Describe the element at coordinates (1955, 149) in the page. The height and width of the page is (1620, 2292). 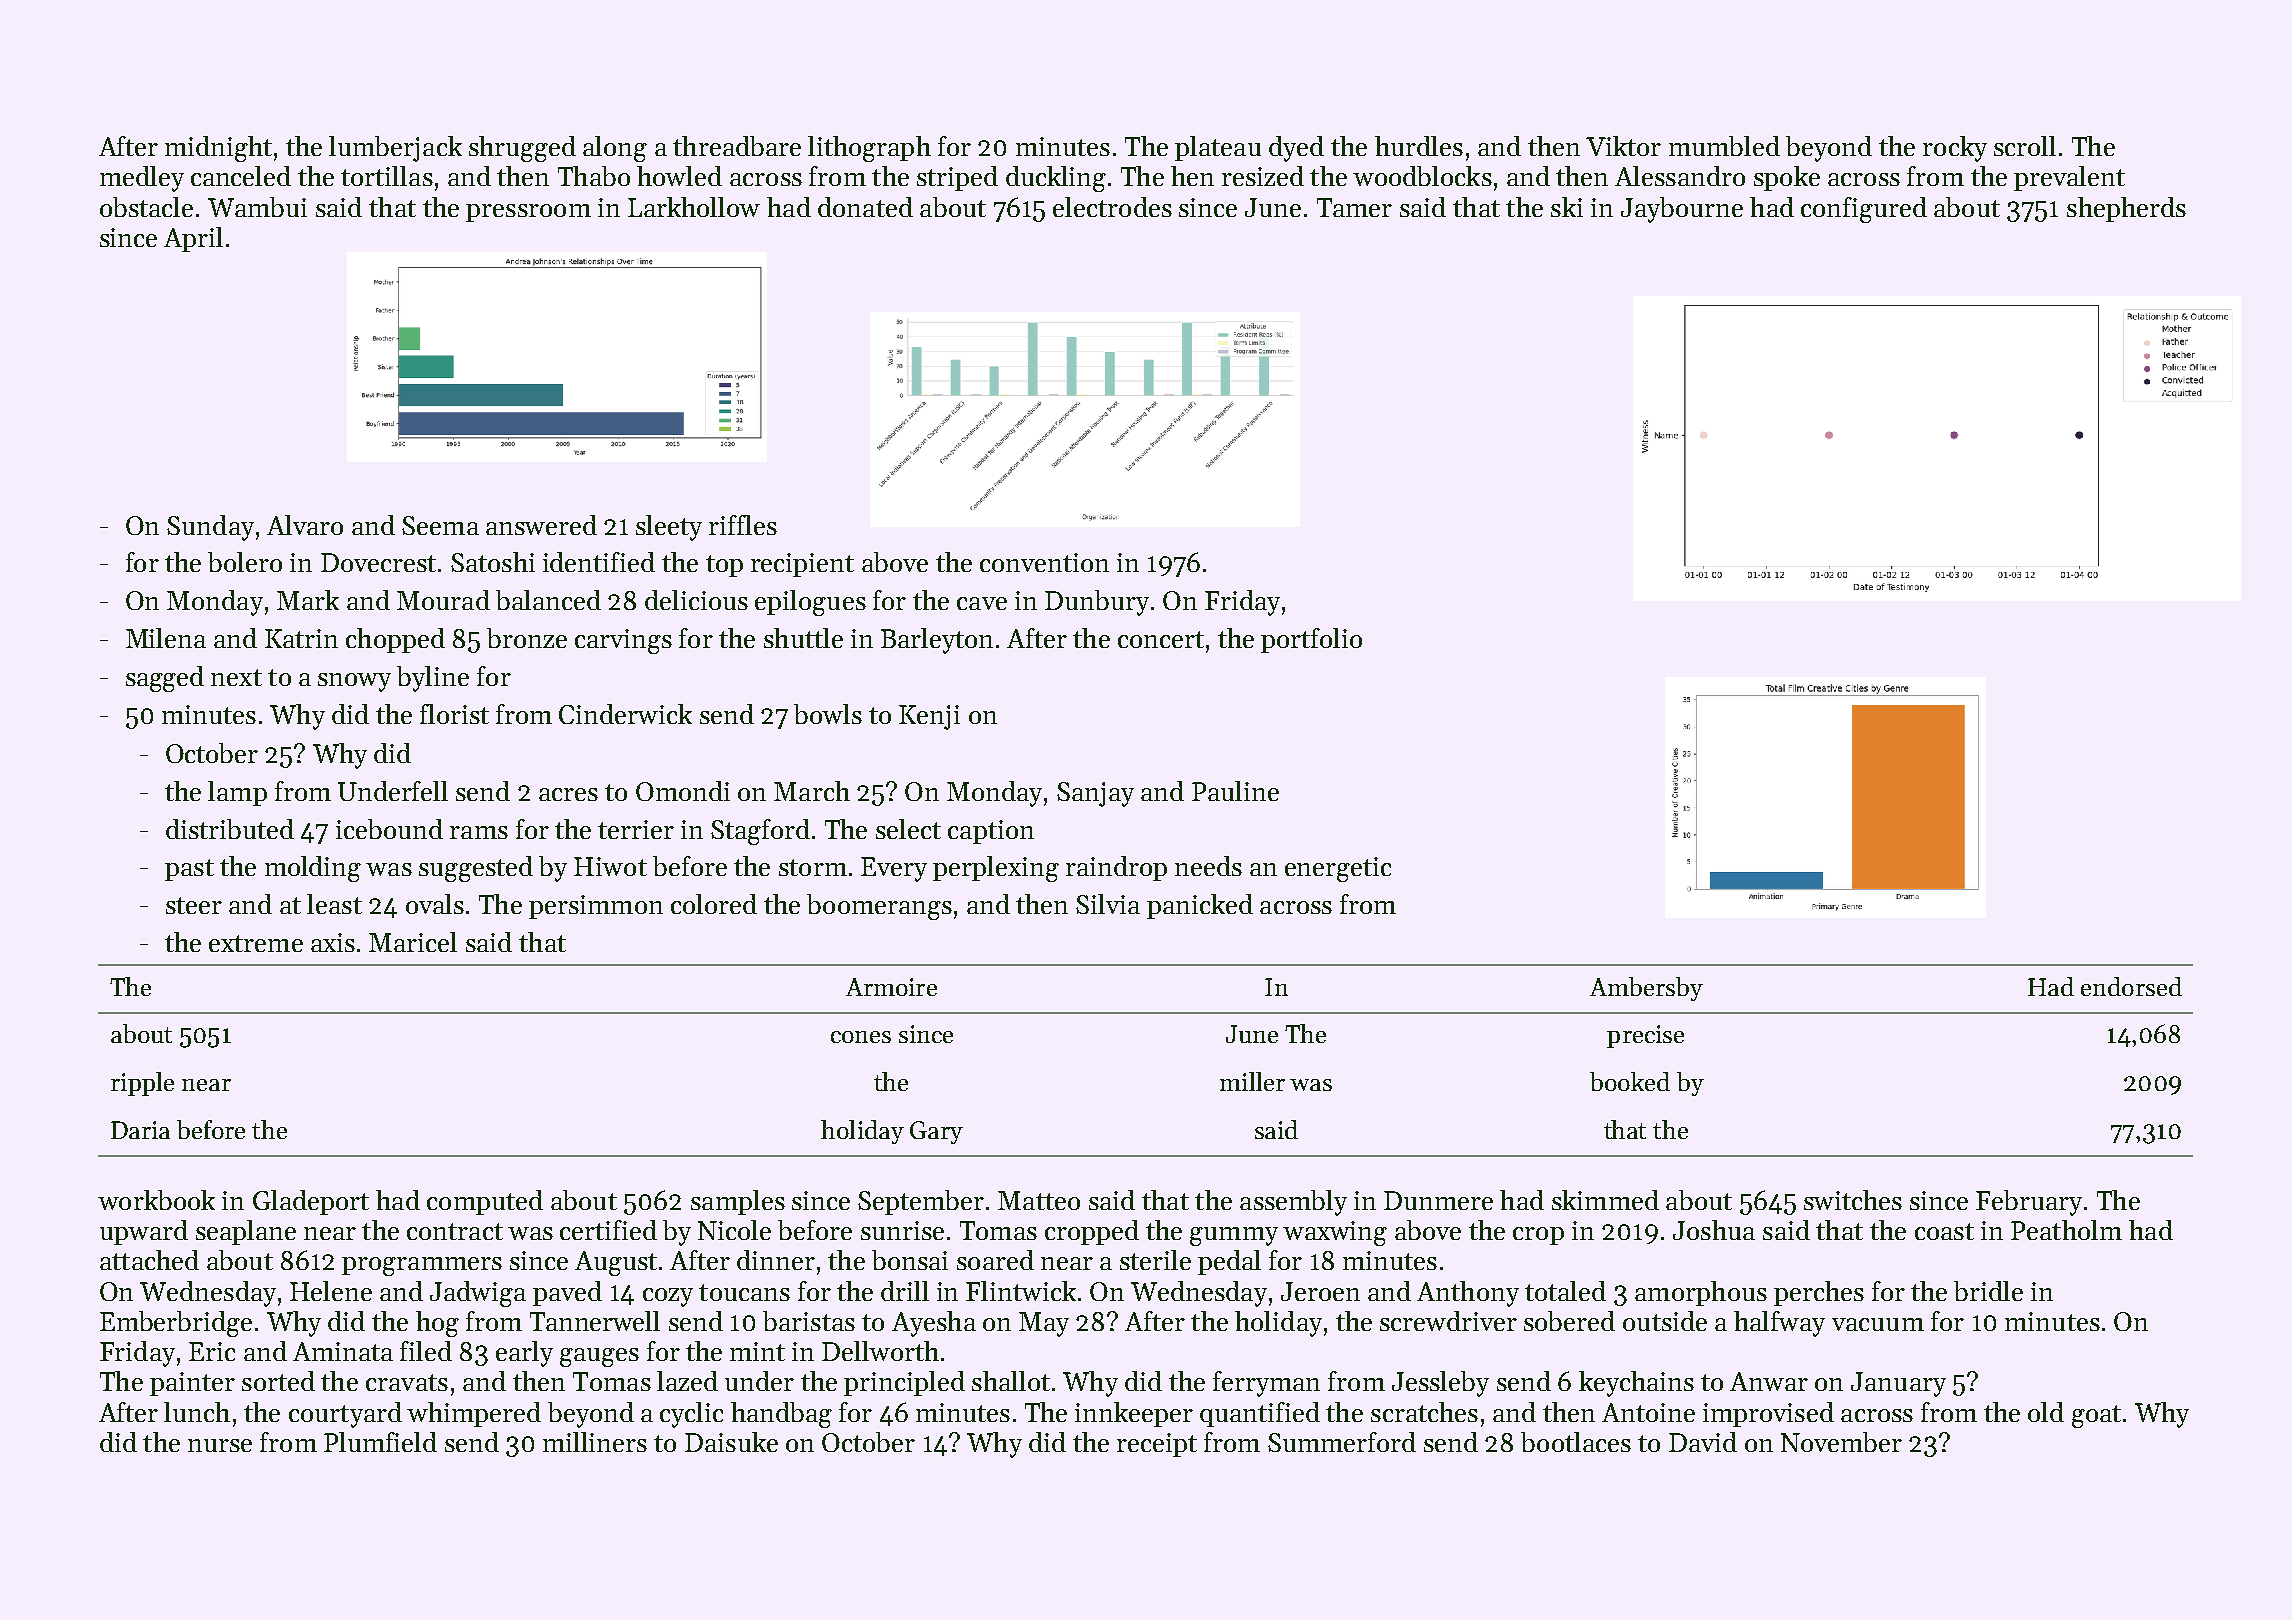
I see `rocky` at that location.
